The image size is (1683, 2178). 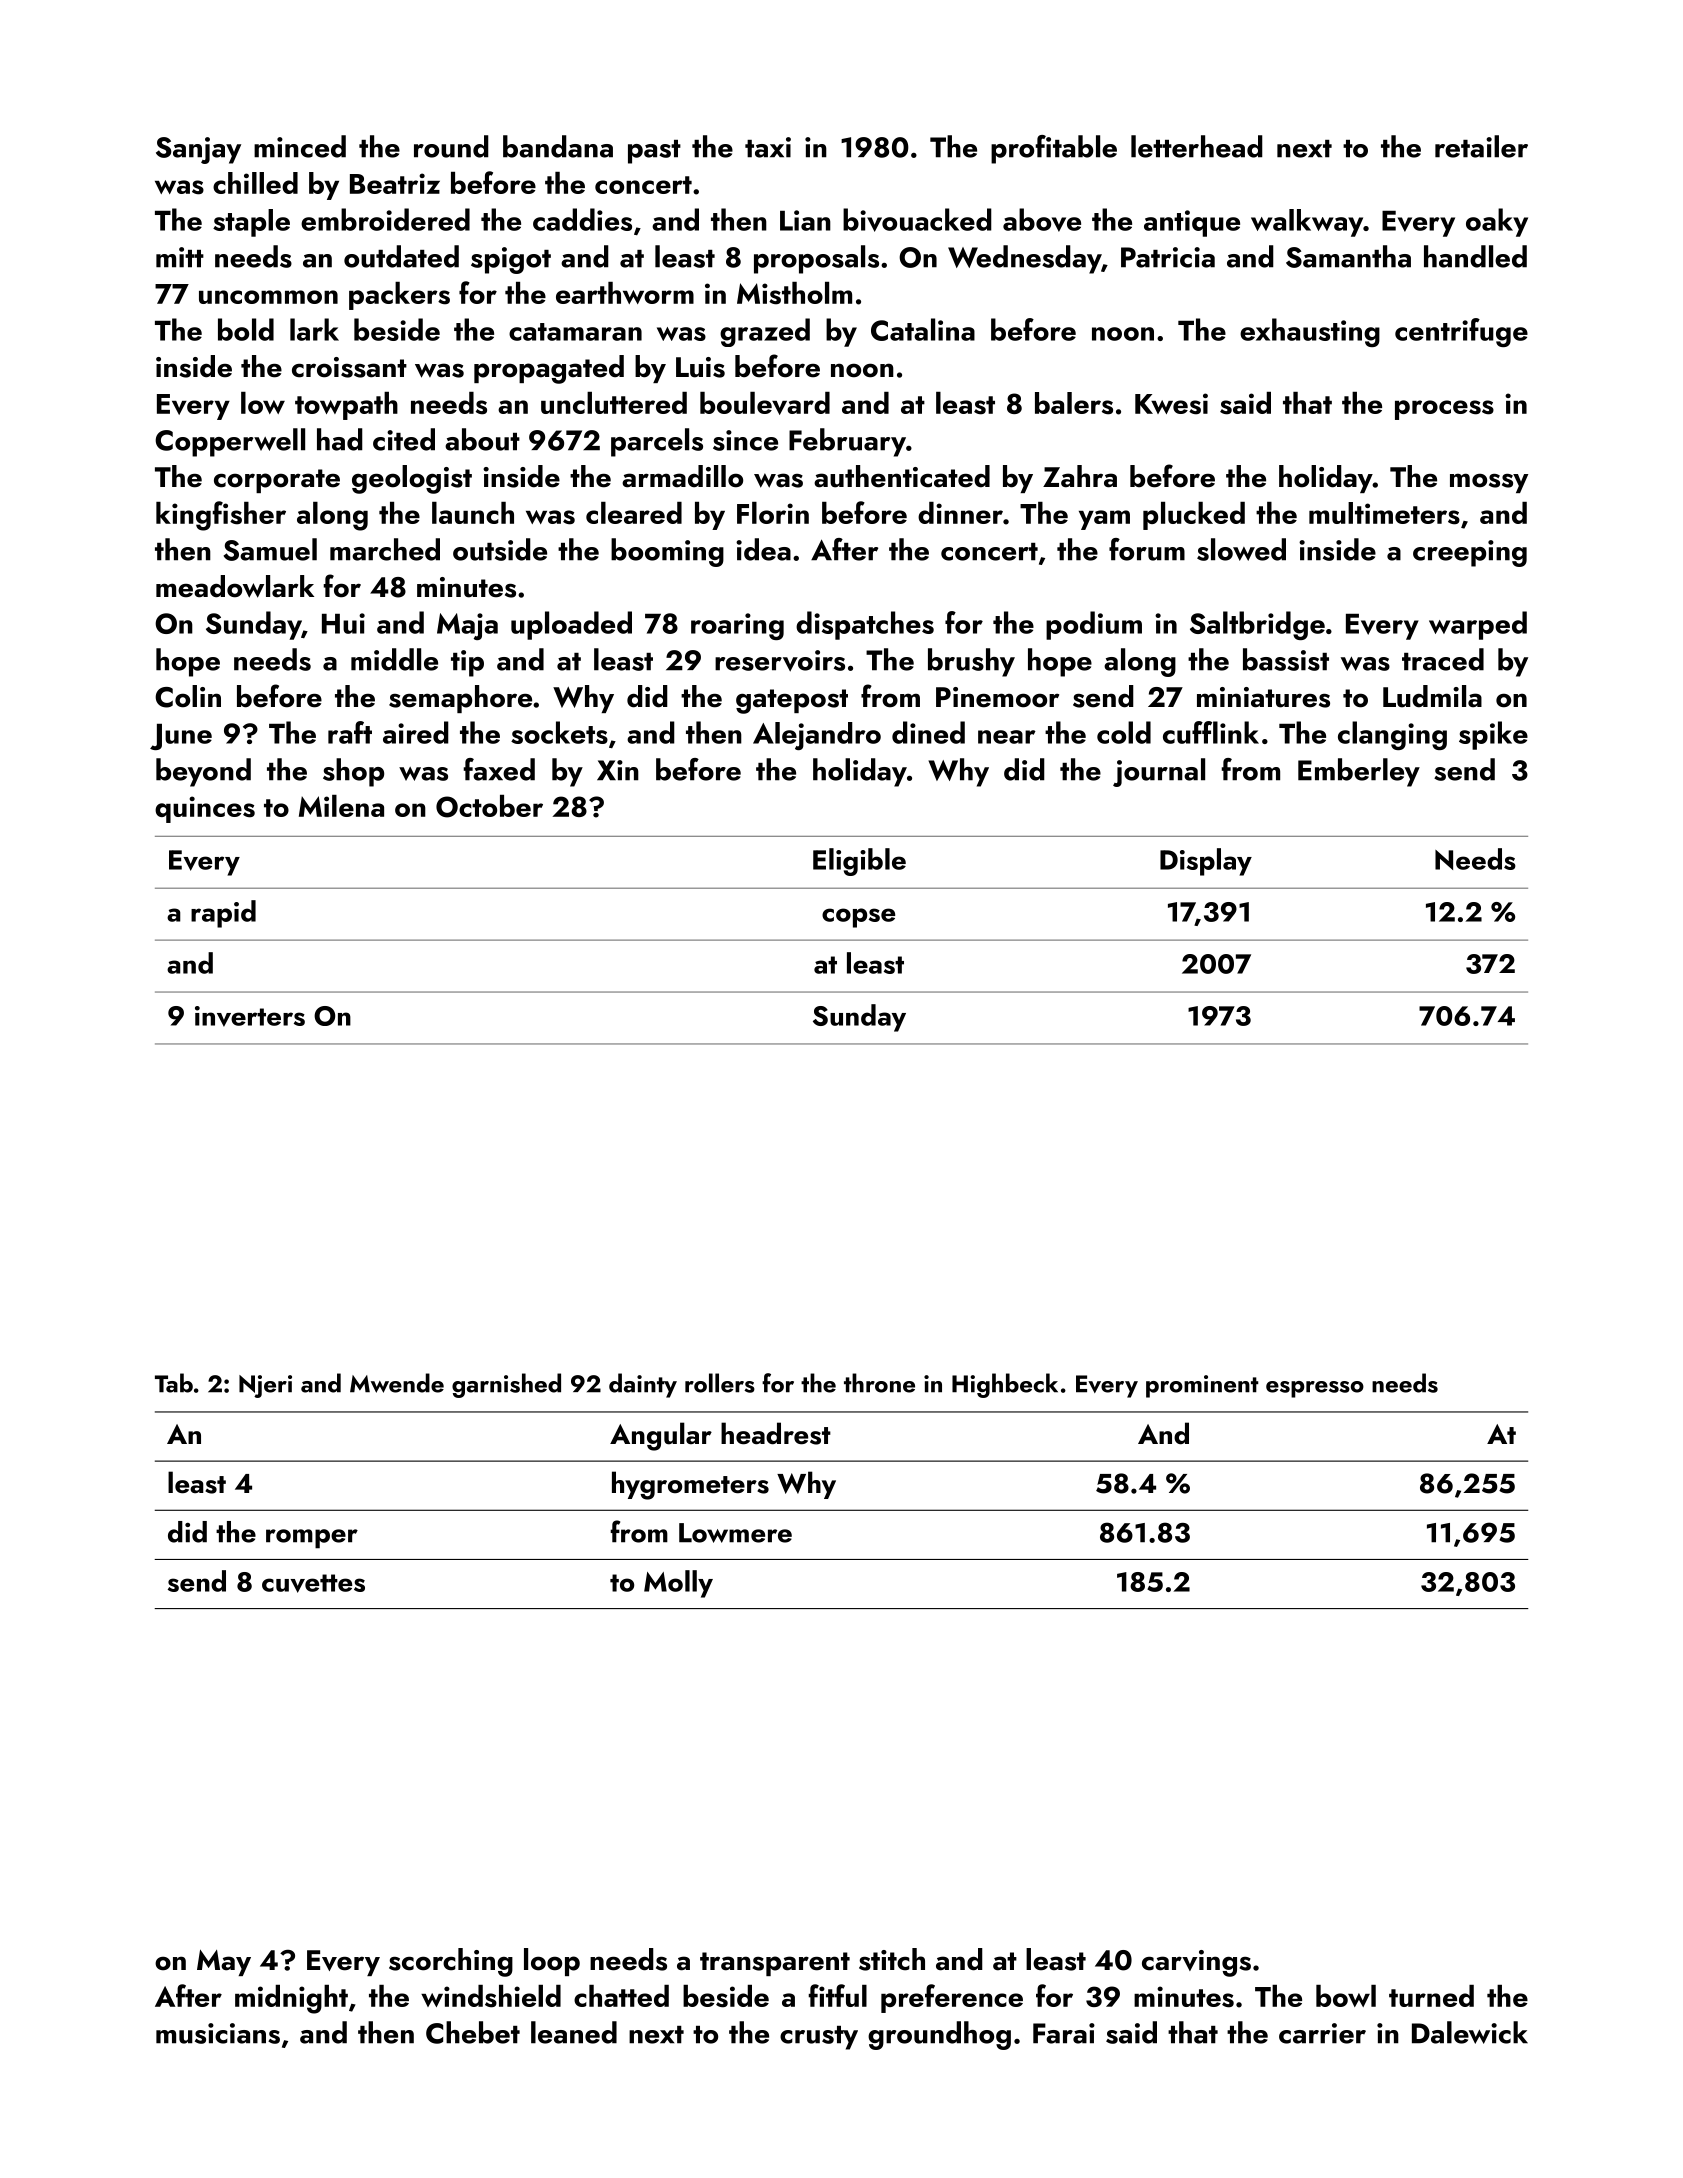 What do you see at coordinates (558, 146) in the page?
I see `bandana` at bounding box center [558, 146].
